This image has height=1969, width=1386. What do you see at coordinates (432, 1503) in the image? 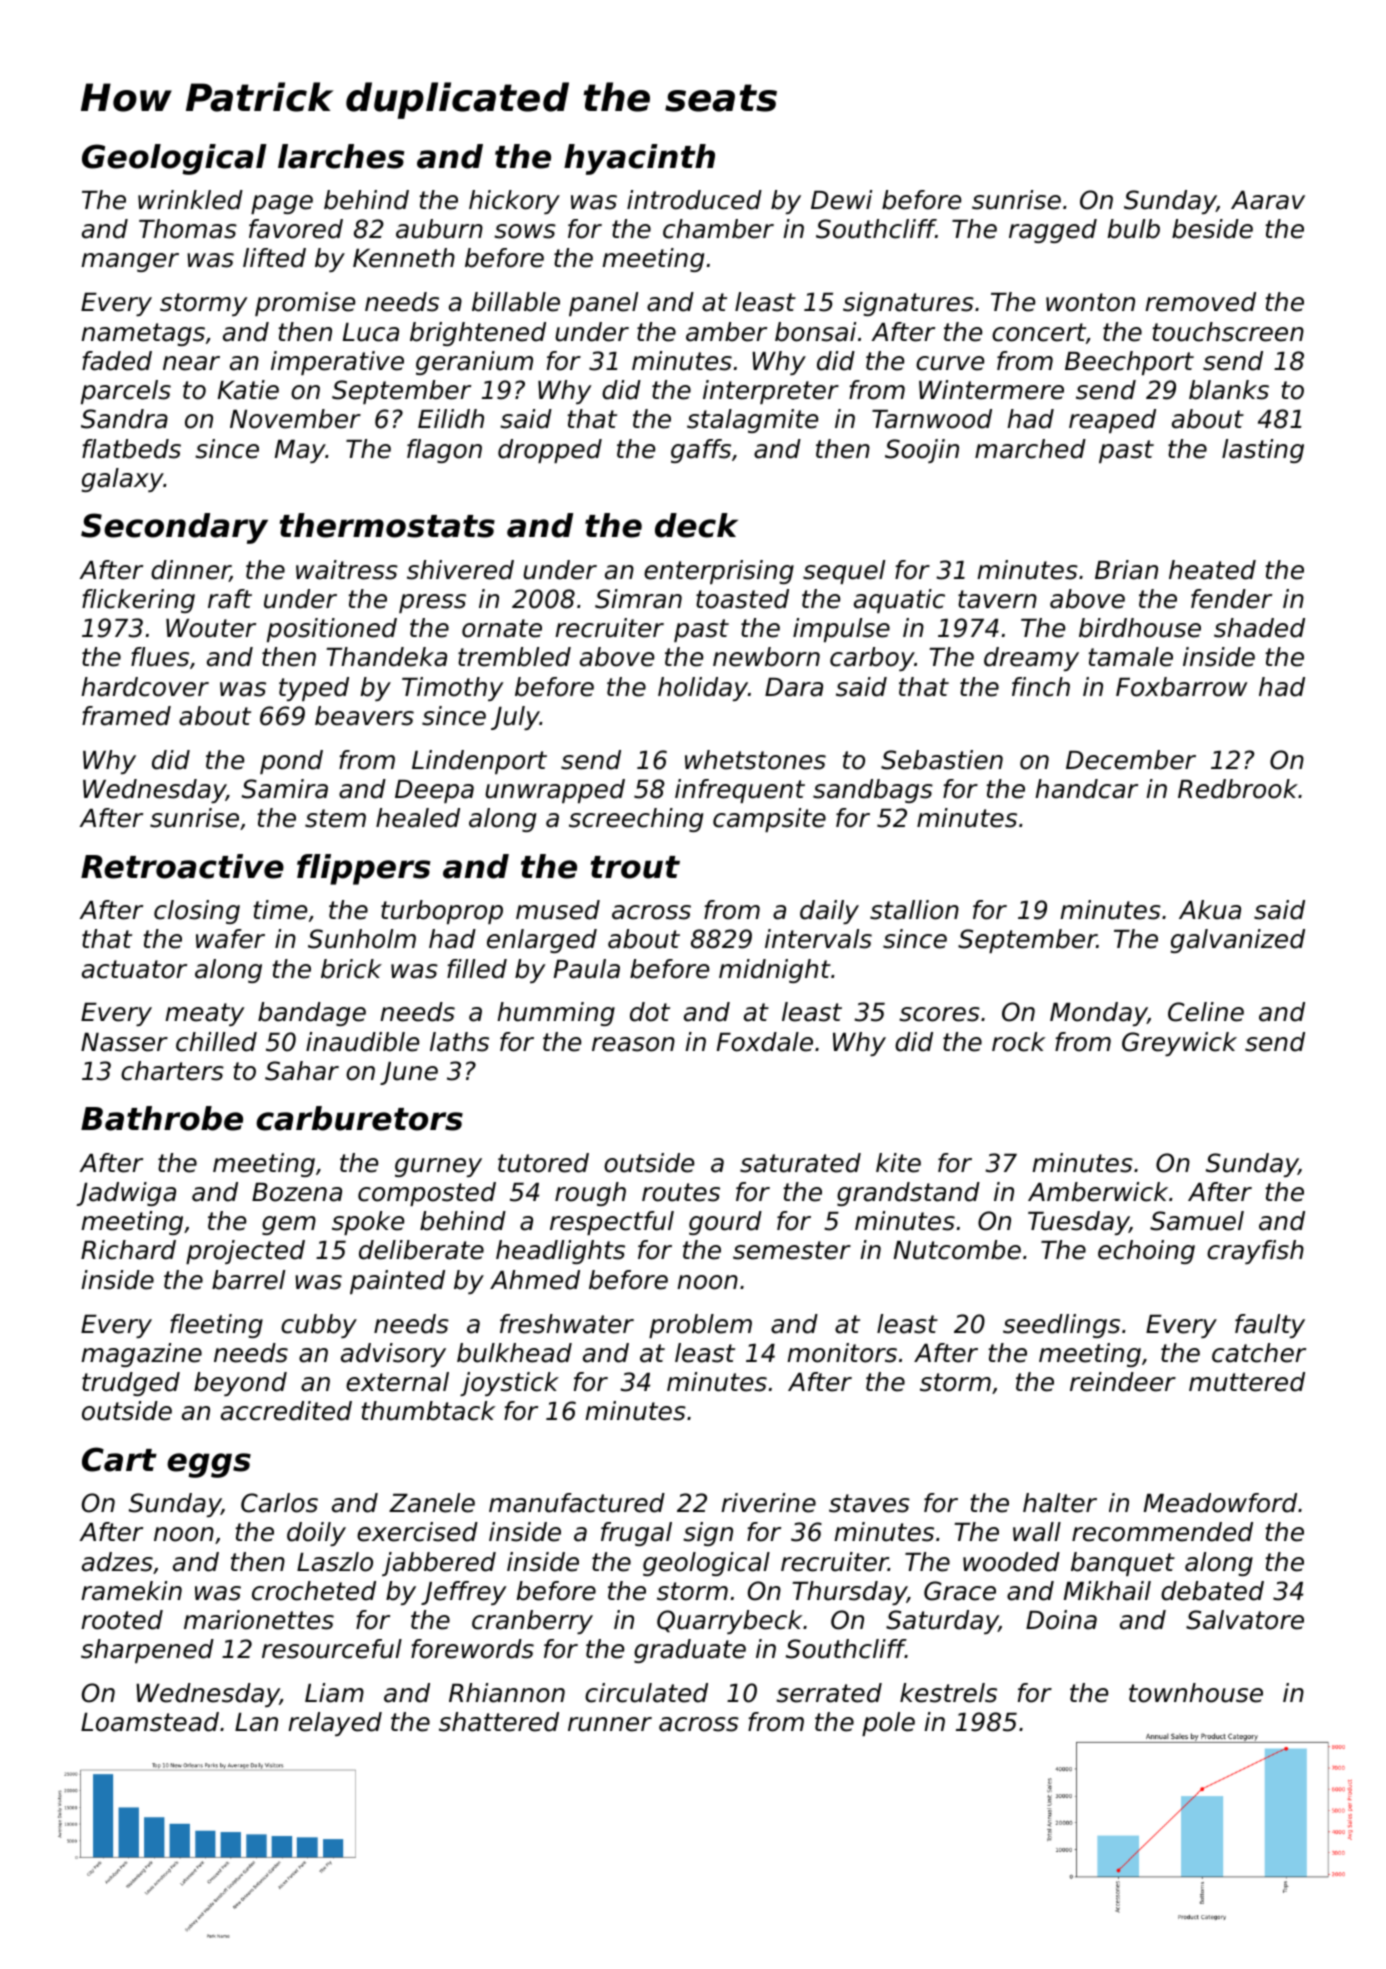
I see `Zanele` at bounding box center [432, 1503].
